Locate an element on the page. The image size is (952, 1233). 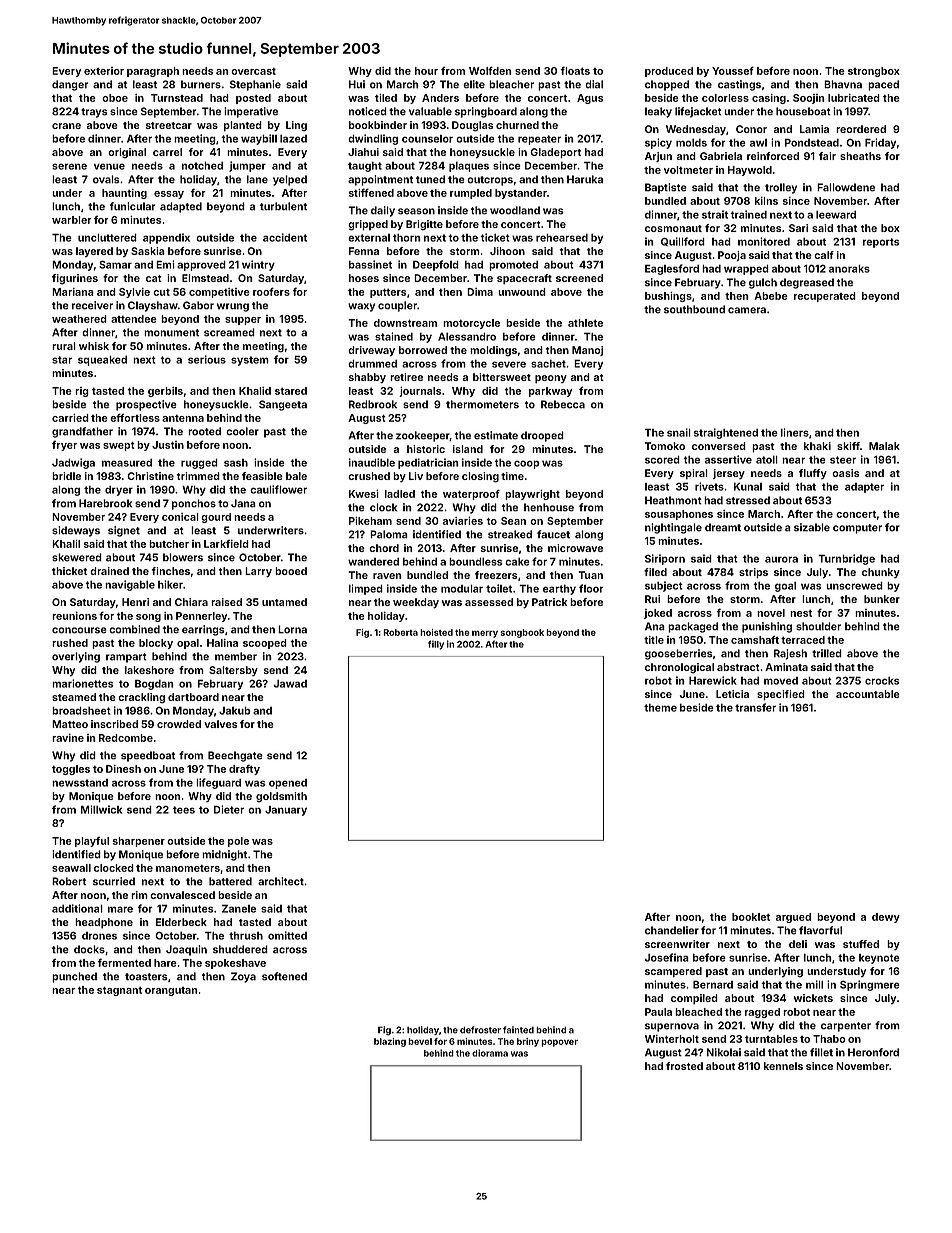
blazing is located at coordinates (390, 1042).
